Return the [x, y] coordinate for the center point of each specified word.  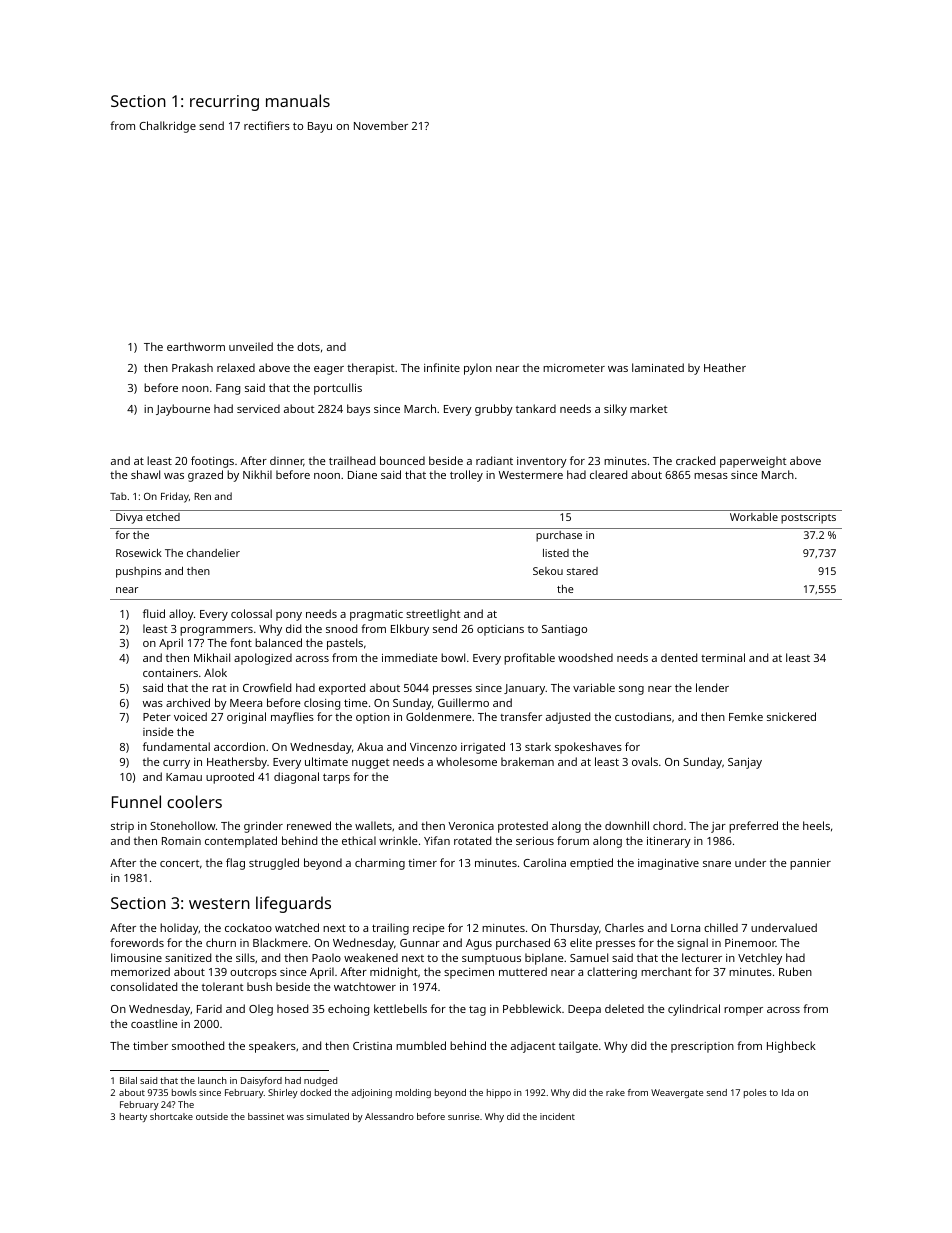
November [381, 125]
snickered [791, 716]
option [373, 718]
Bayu [320, 127]
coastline [154, 1023]
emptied [591, 864]
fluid [154, 613]
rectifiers [267, 125]
